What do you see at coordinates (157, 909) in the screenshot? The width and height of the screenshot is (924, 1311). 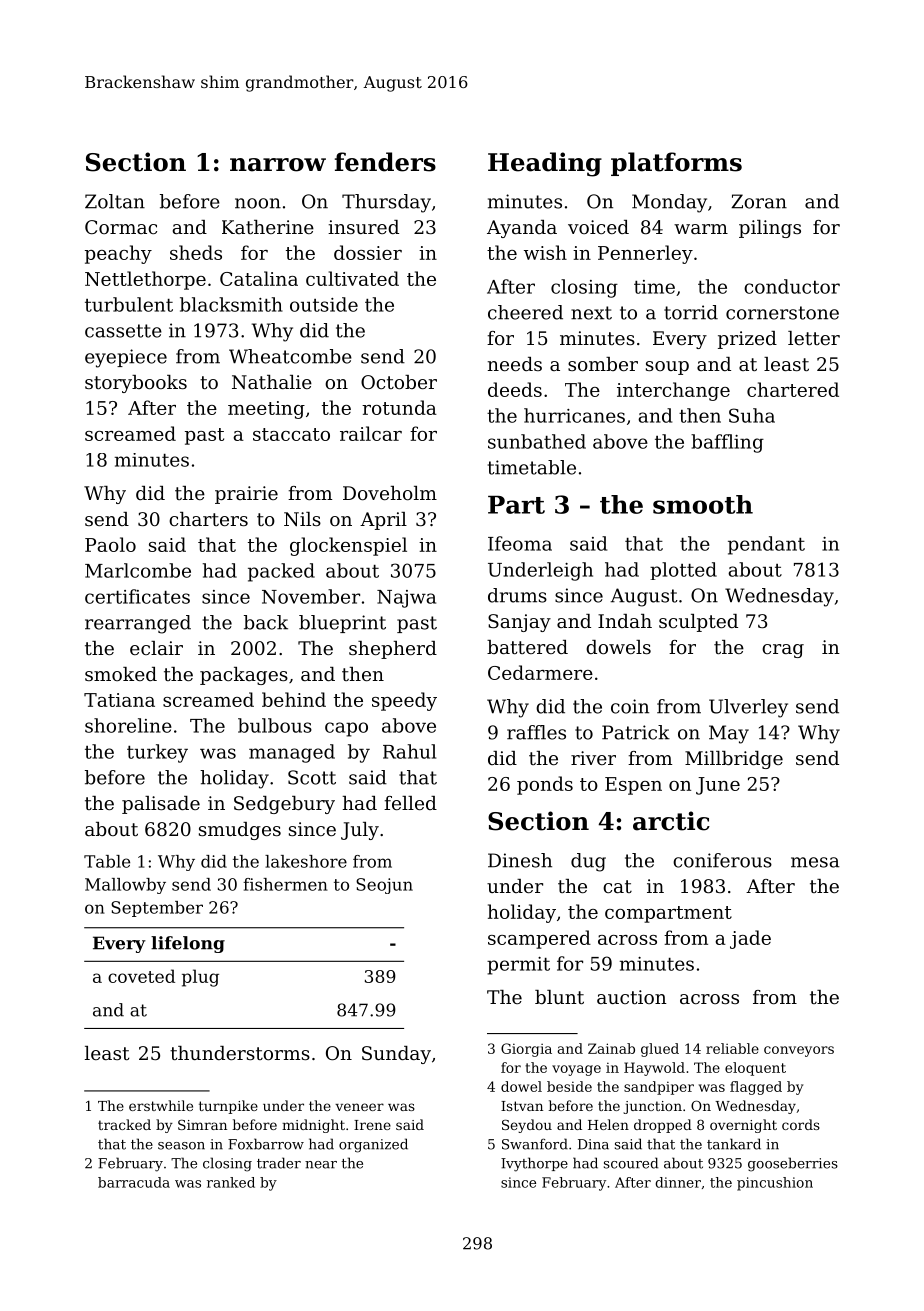 I see `September` at bounding box center [157, 909].
